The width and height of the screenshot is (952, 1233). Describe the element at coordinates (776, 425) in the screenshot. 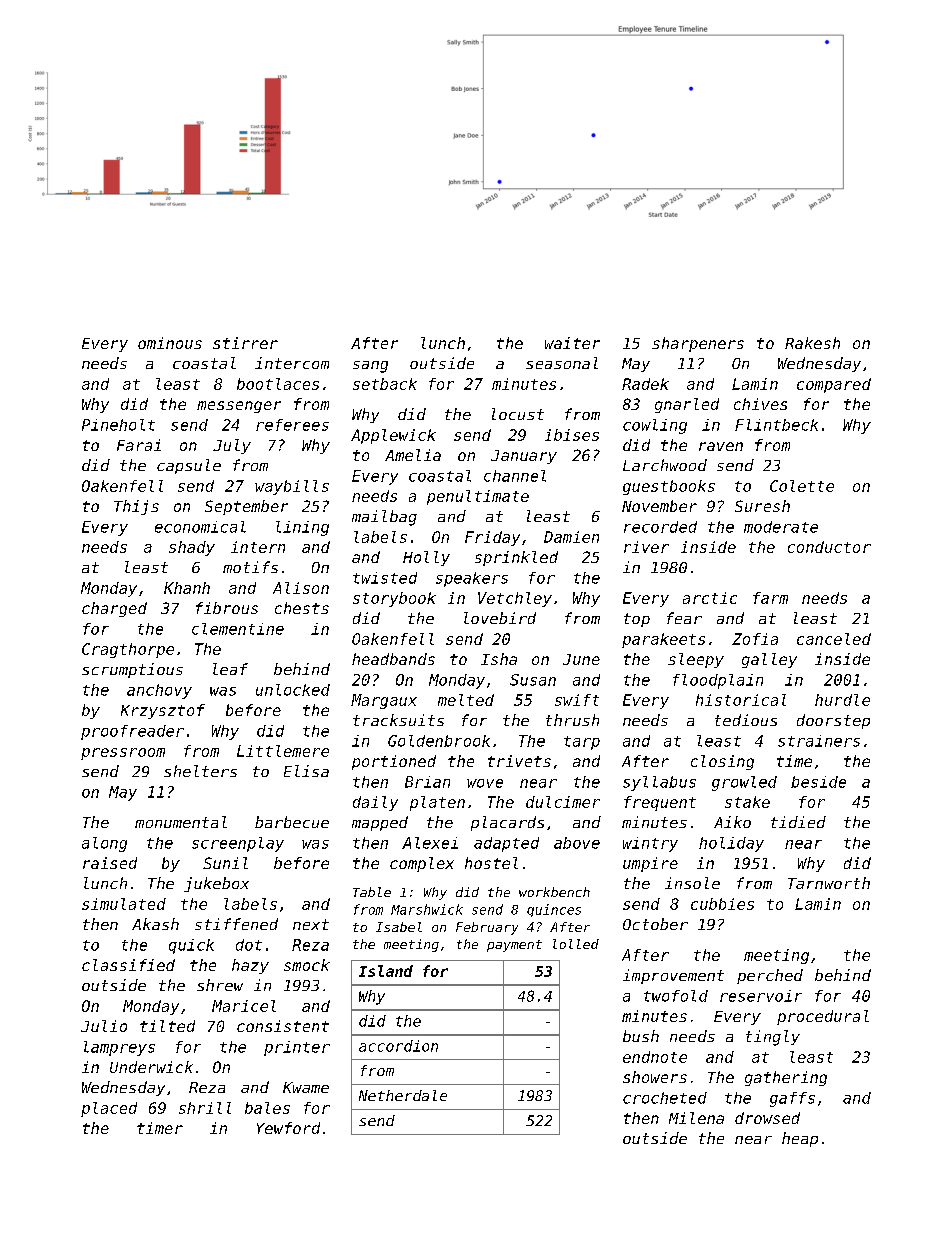

I see `Flintbeck` at that location.
